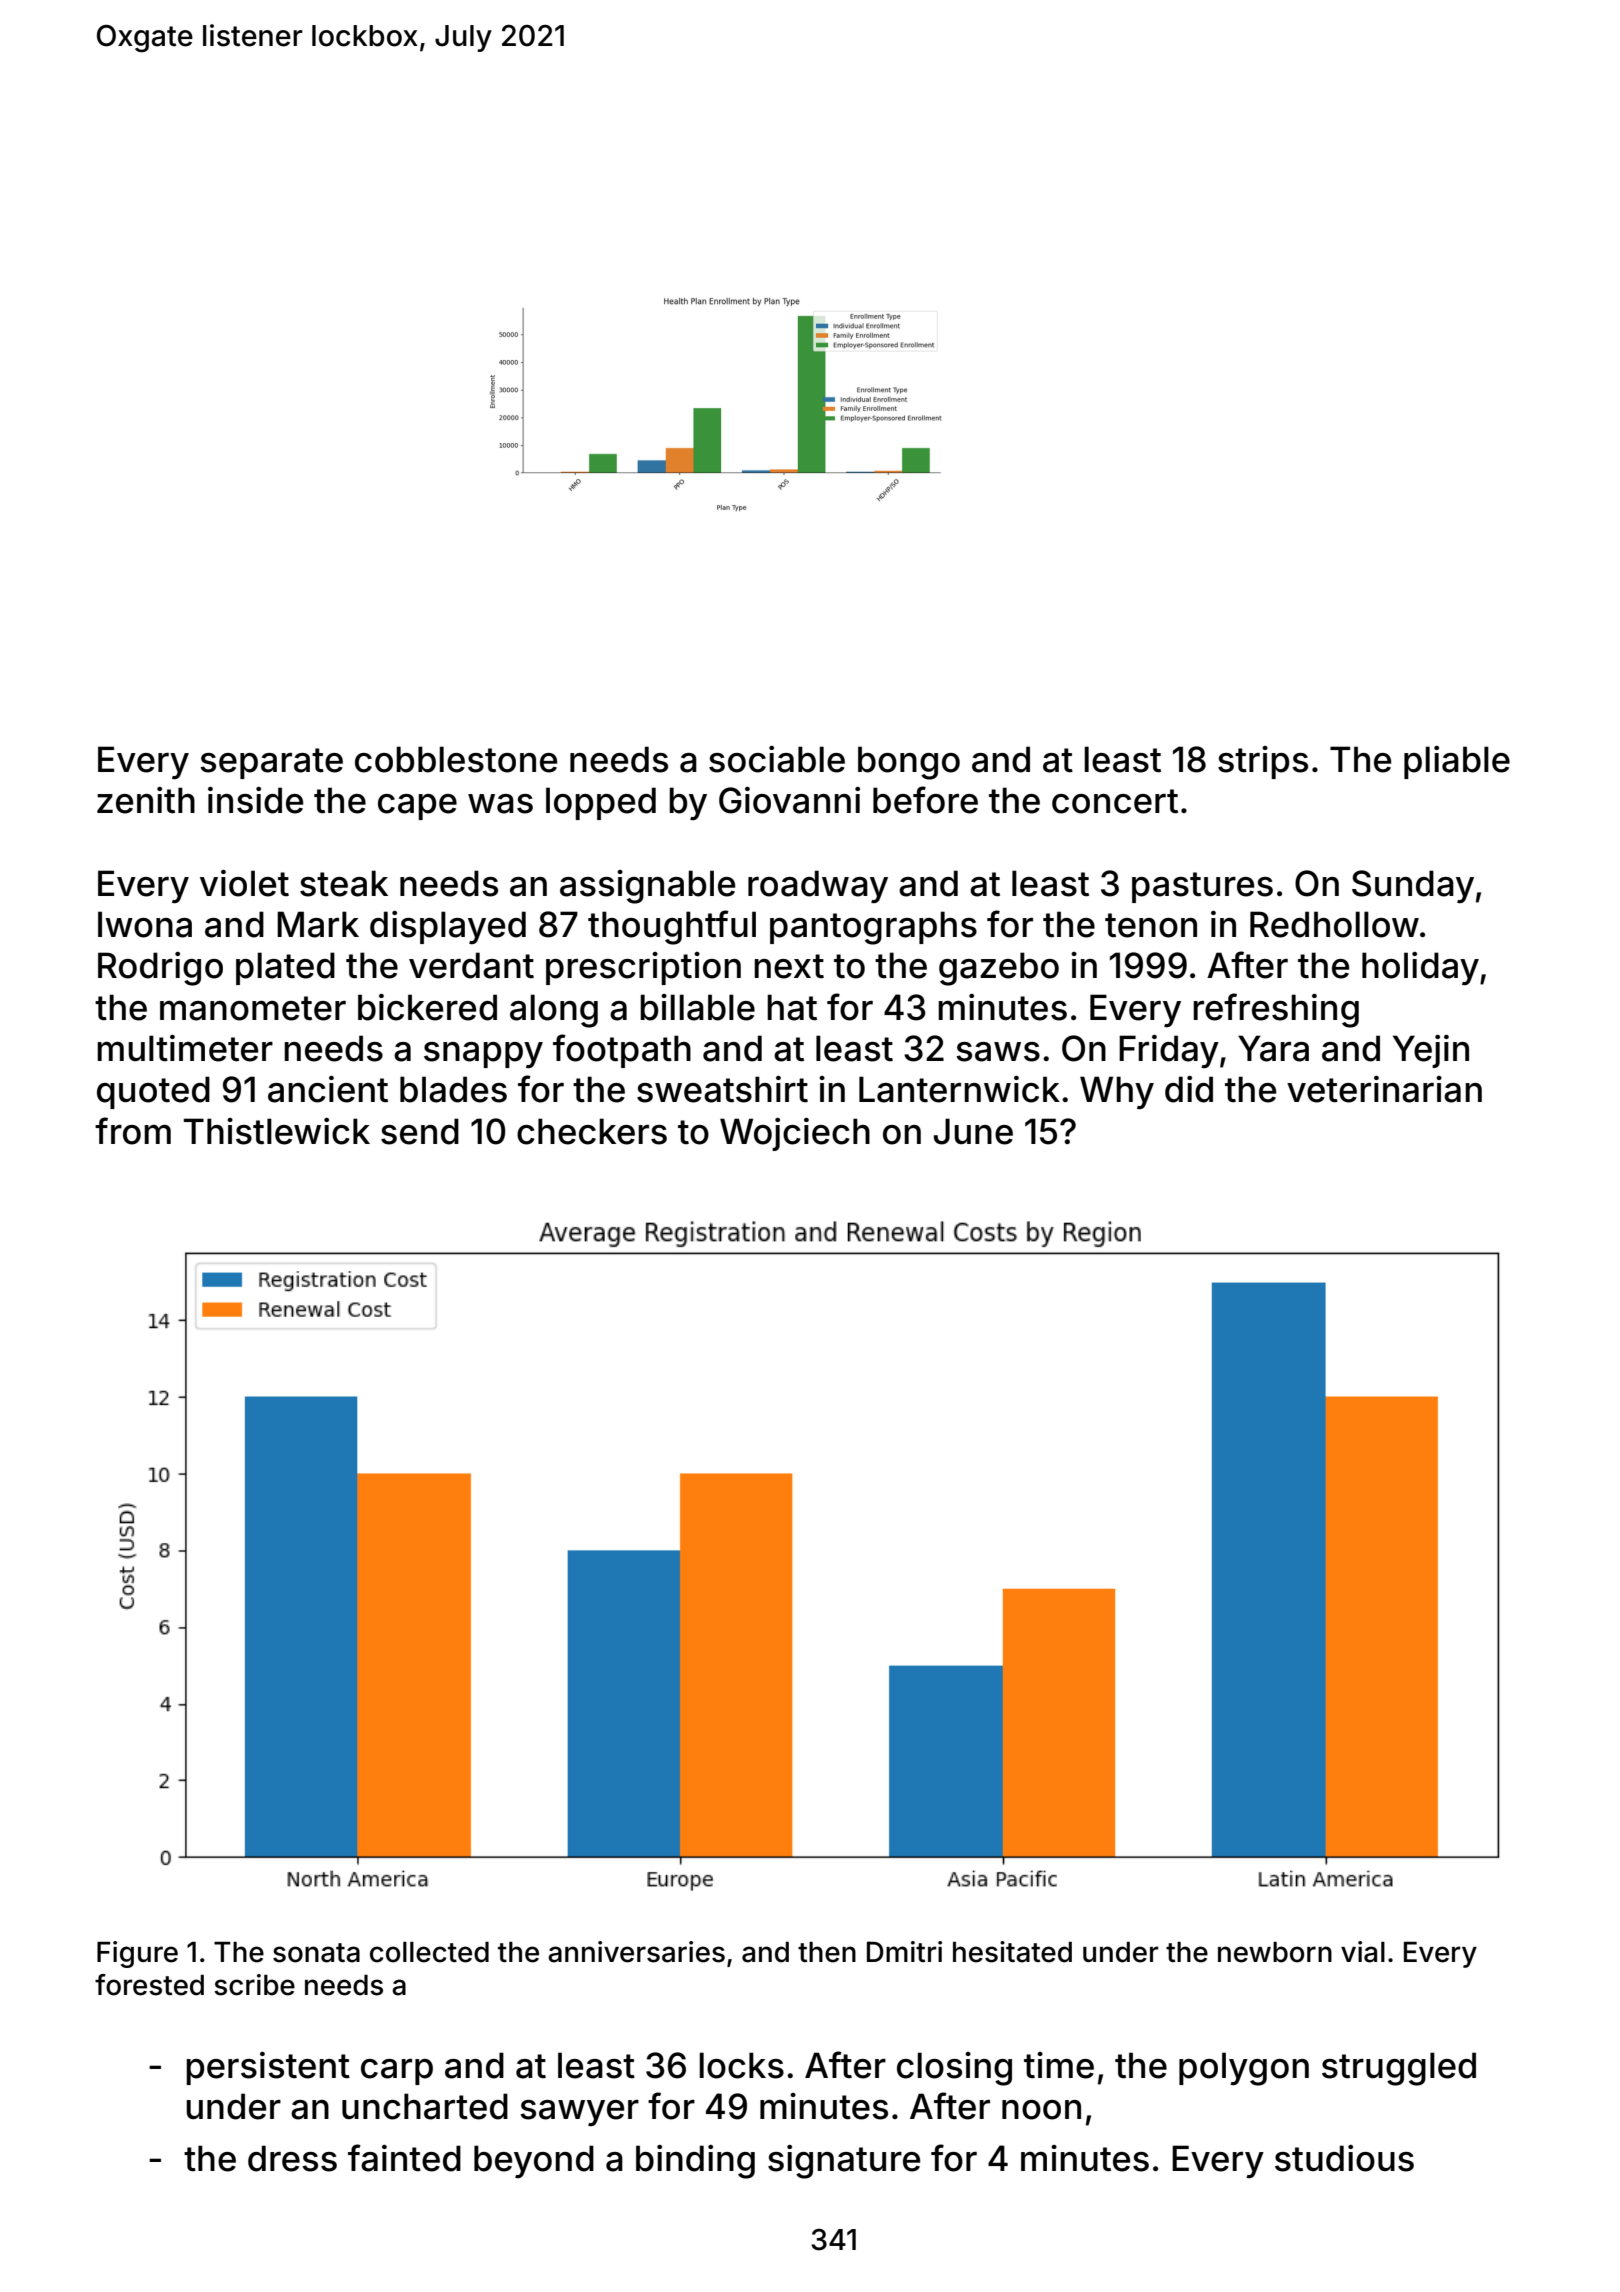 The image size is (1620, 2292). Describe the element at coordinates (636, 1952) in the screenshot. I see `anniversaries` at that location.
